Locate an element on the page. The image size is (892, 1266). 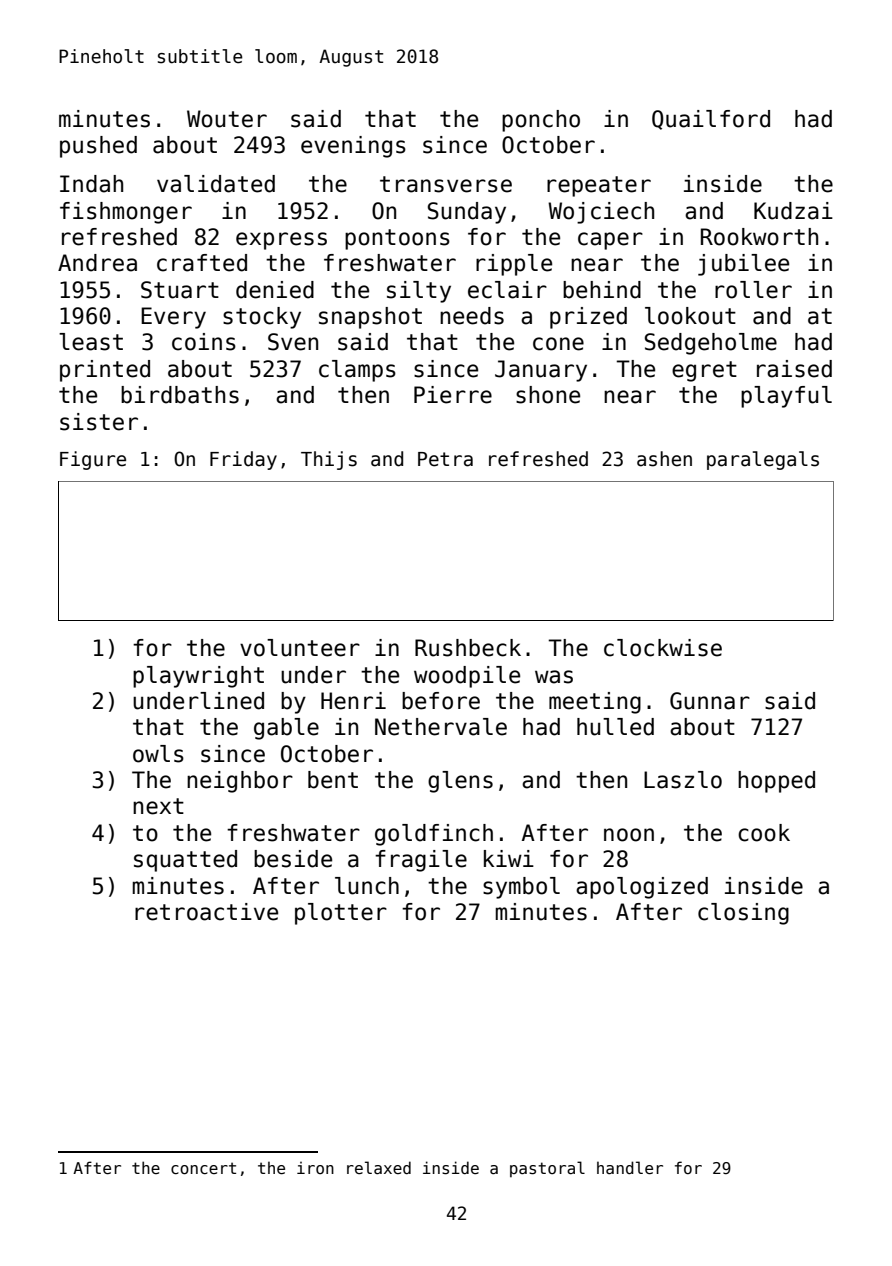
Quailford is located at coordinates (711, 120).
